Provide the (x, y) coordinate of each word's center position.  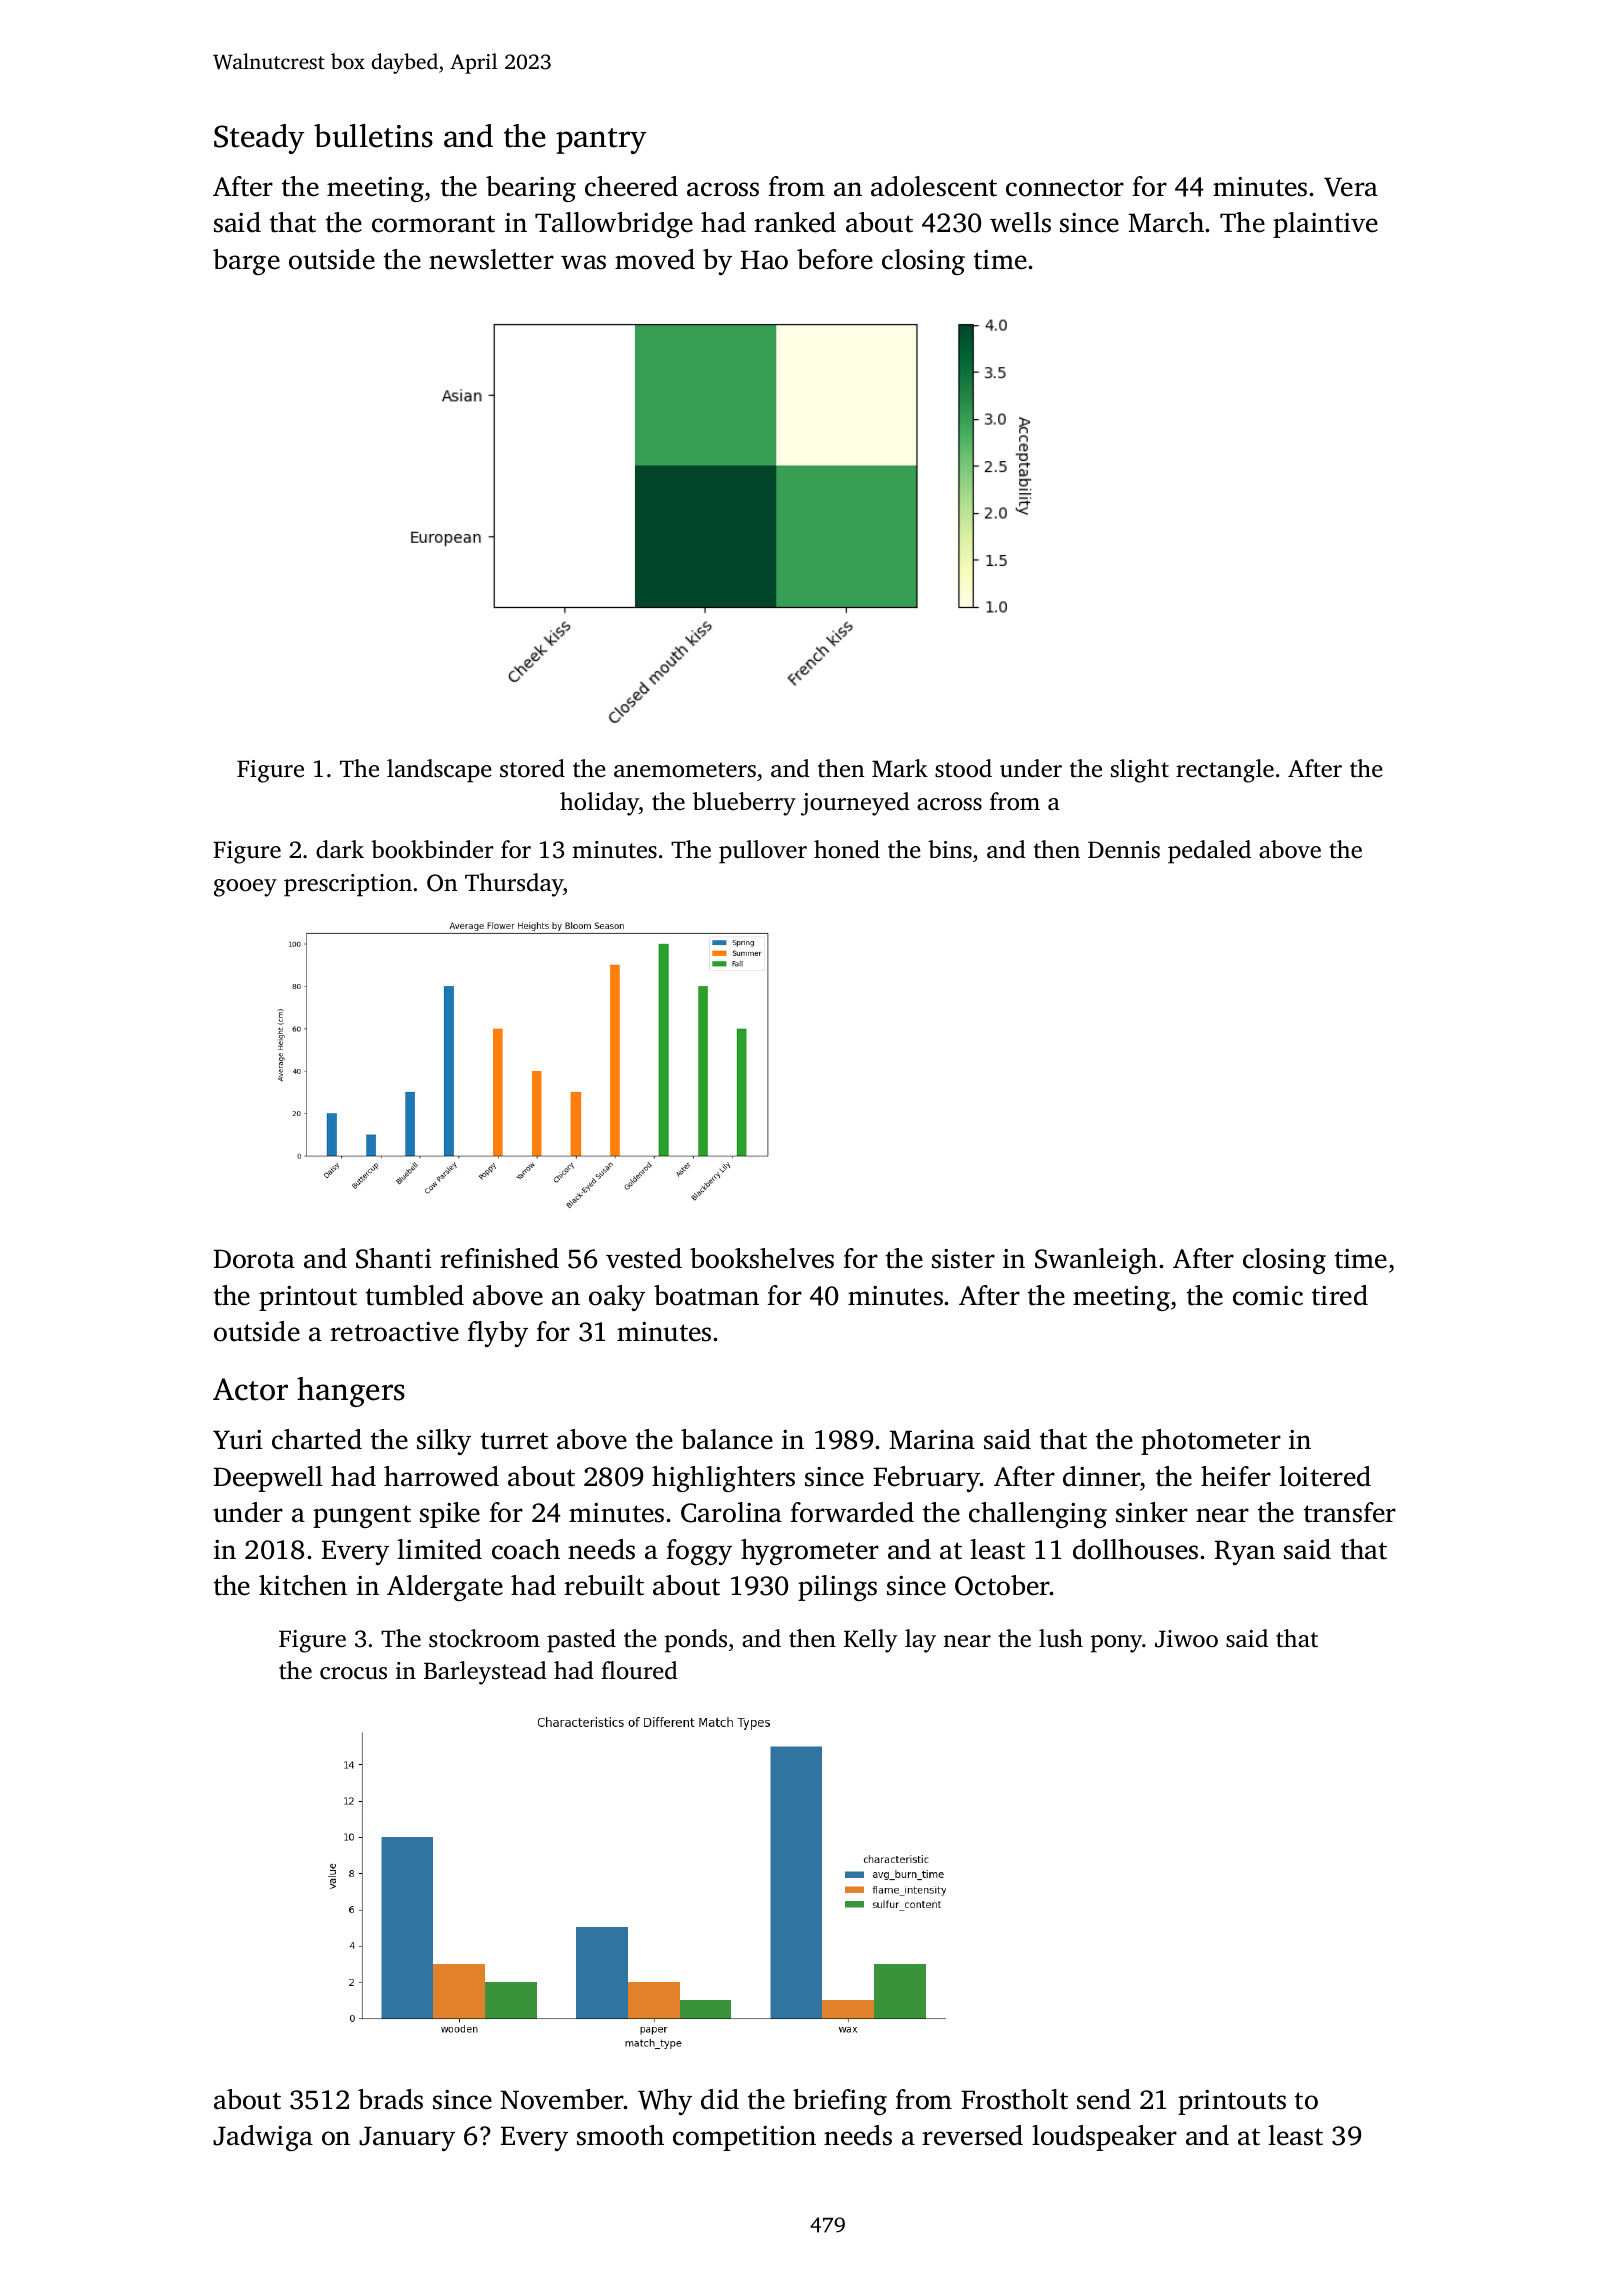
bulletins (373, 136)
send (1104, 2099)
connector (1065, 188)
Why (665, 2102)
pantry (601, 141)
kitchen (303, 1585)
